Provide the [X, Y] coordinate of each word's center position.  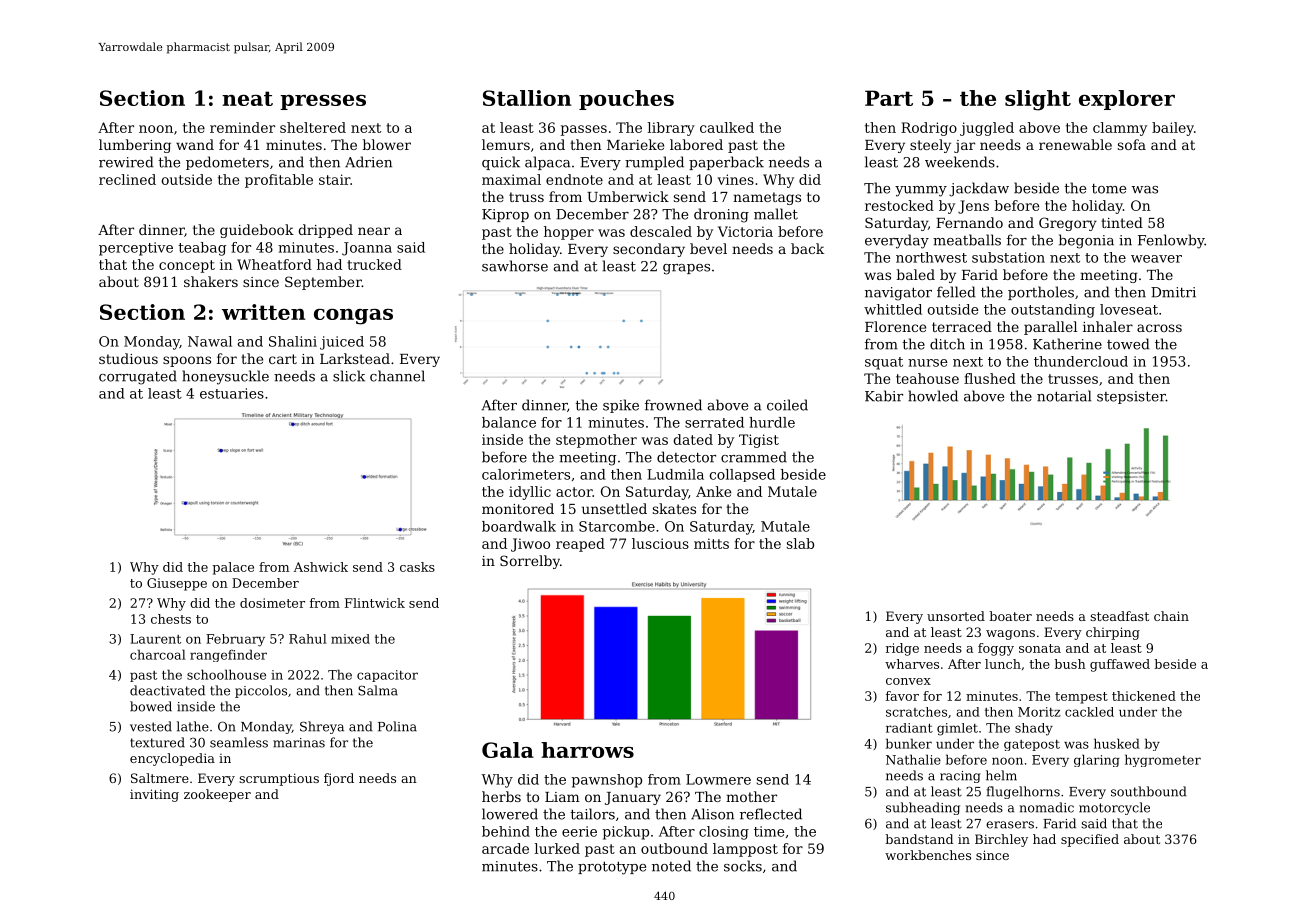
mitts [711, 543]
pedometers [227, 163]
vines [735, 179]
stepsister [1131, 397]
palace [233, 568]
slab [800, 543]
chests [171, 619]
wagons [1010, 635]
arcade [505, 848]
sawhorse [515, 266]
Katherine [1067, 344]
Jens [973, 207]
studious [128, 358]
